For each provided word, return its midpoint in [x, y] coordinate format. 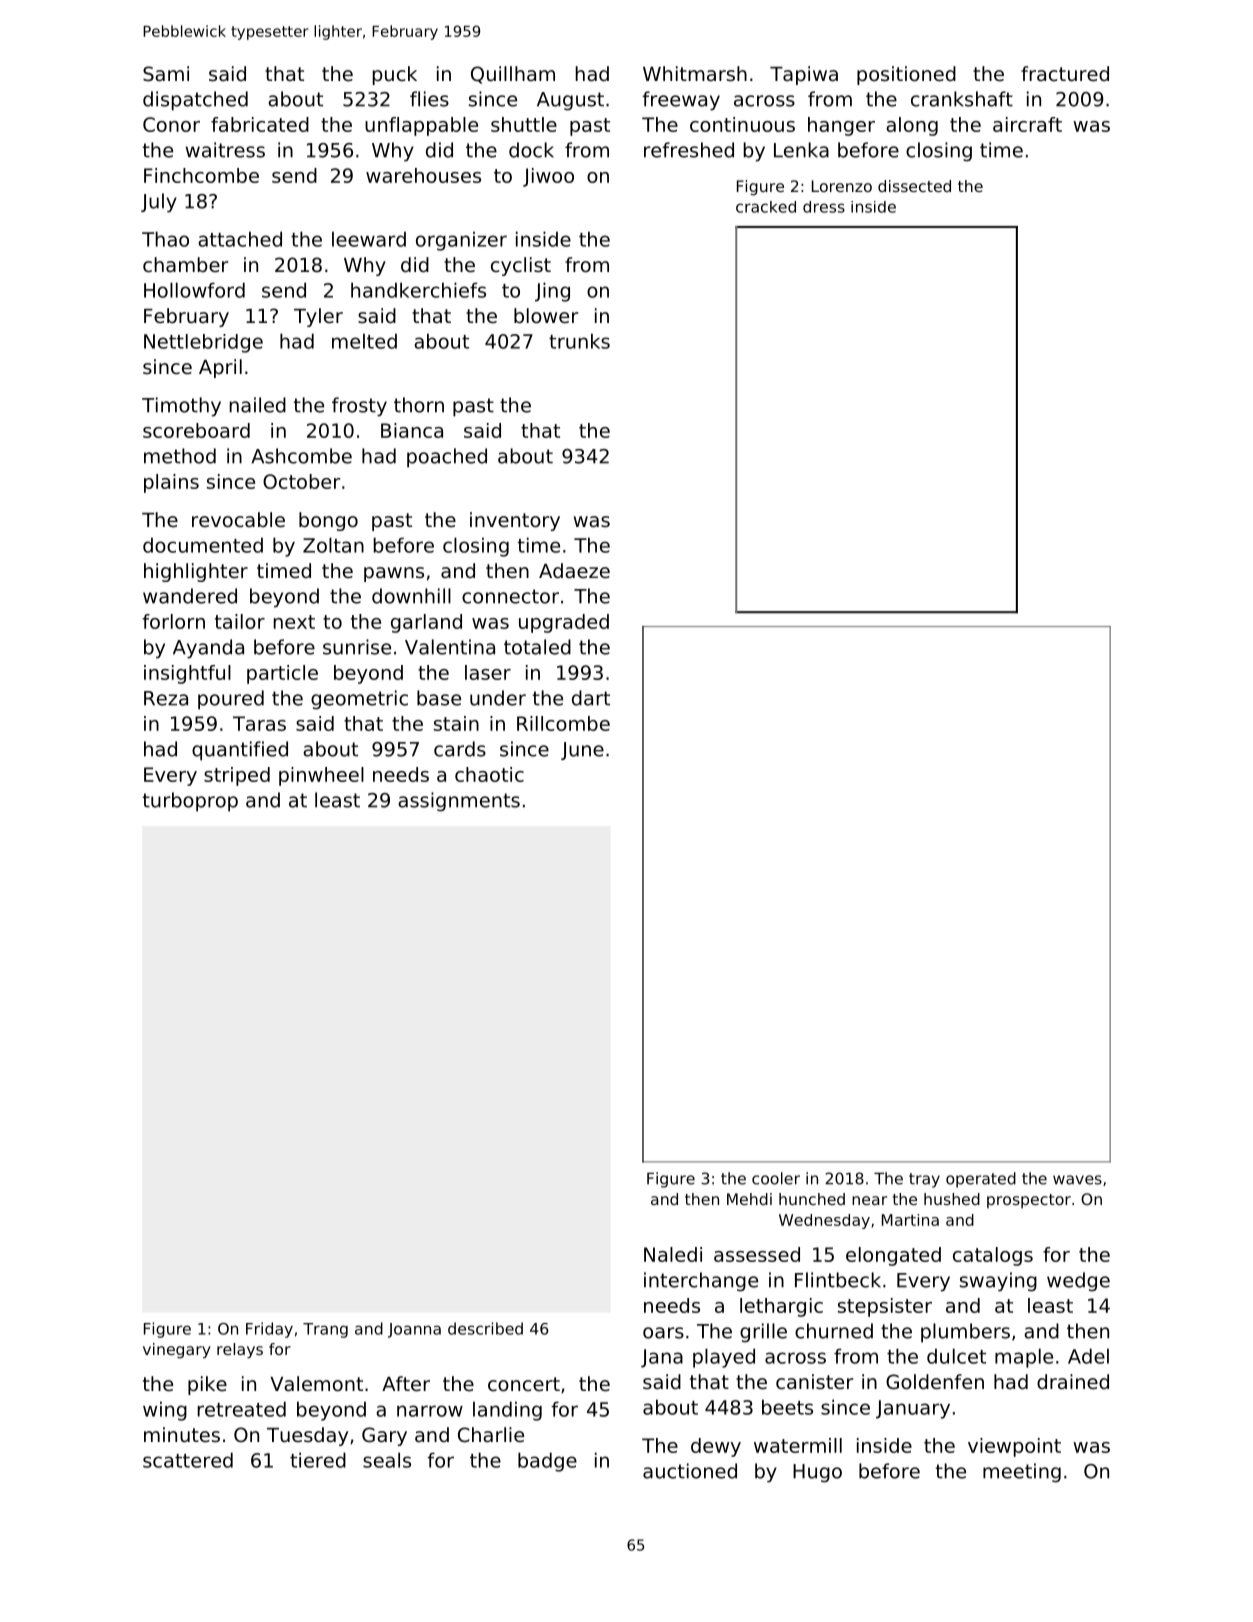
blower [546, 316]
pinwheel [321, 776]
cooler [776, 1178]
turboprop [190, 802]
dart [591, 698]
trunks [579, 341]
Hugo [817, 1473]
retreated [242, 1409]
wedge [1078, 1282]
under [498, 698]
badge [547, 1462]
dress [824, 207]
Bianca [412, 430]
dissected [914, 186]
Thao [165, 239]
